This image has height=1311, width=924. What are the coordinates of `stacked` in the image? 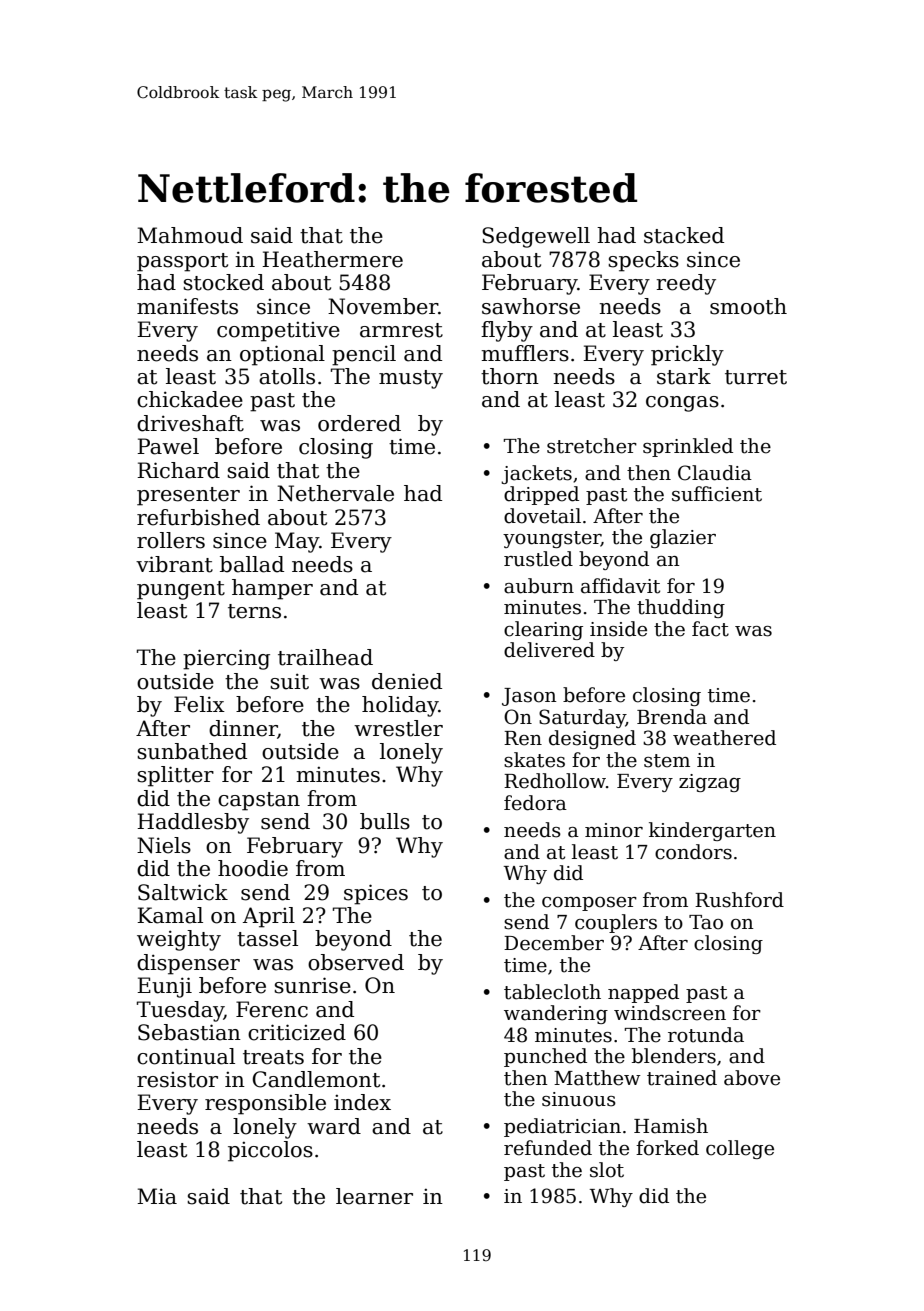 It's located at (684, 235).
